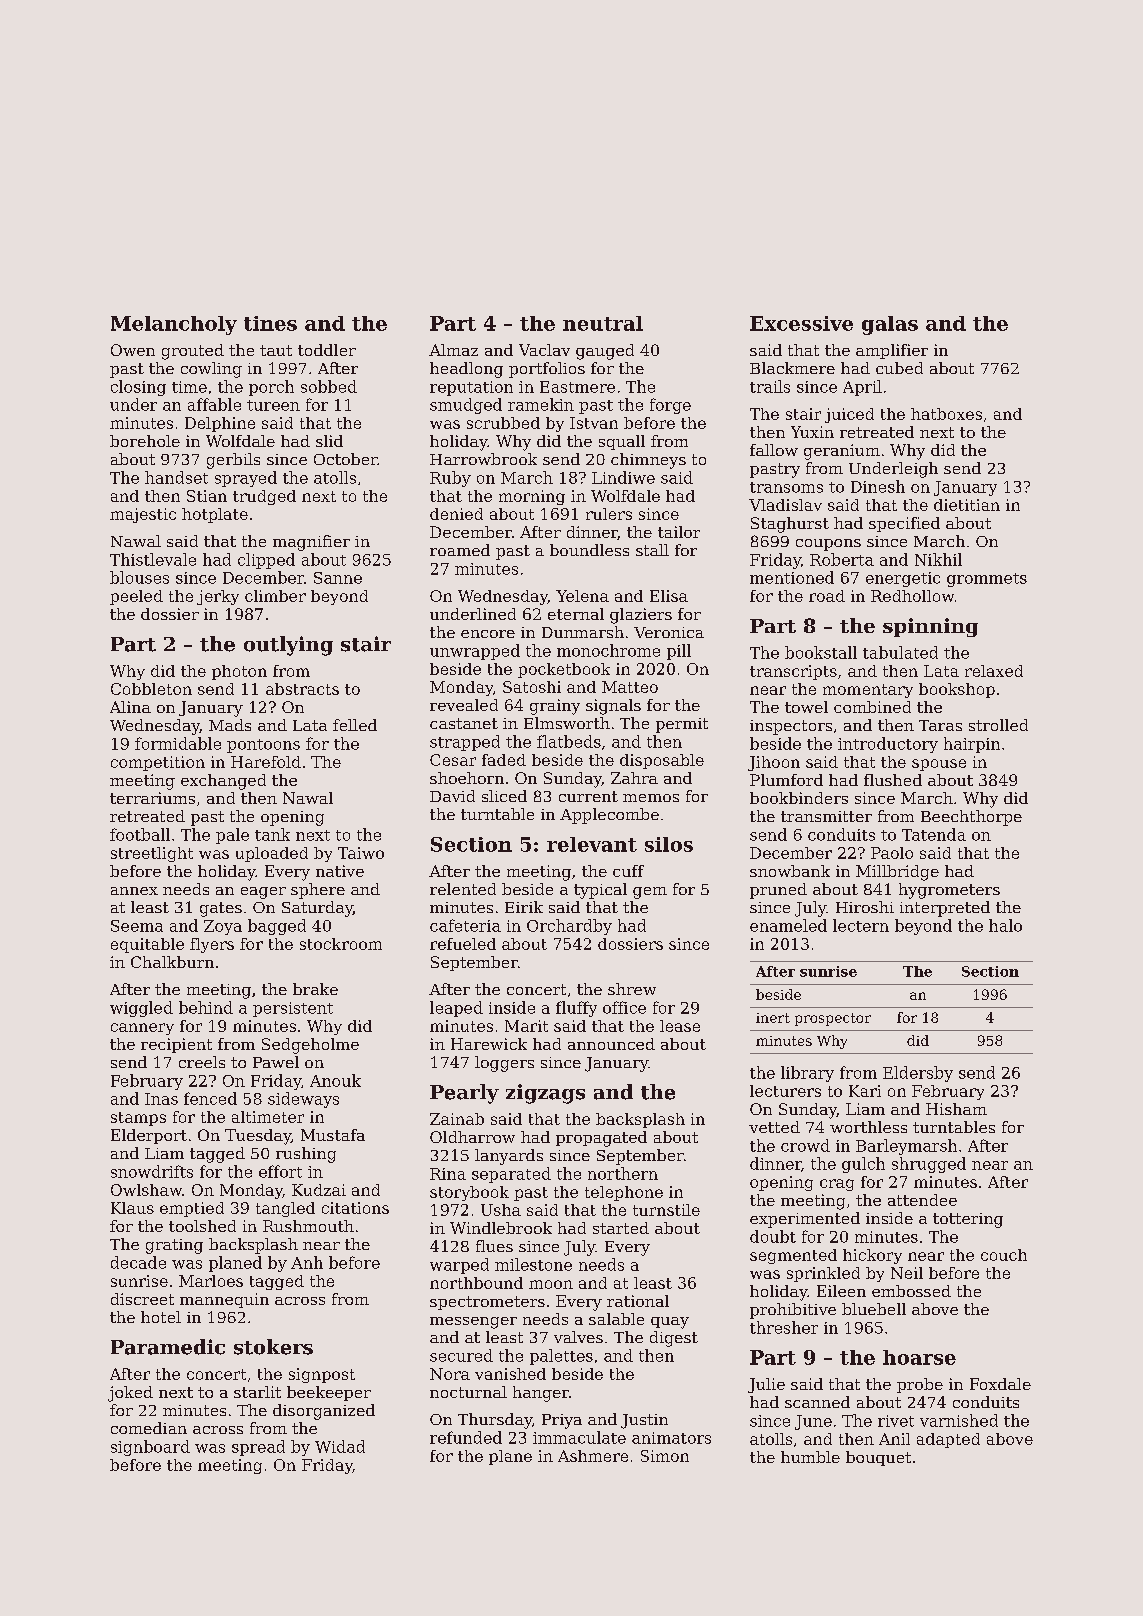 This document has width=1143, height=1616. I want to click on Delphine, so click(220, 424).
